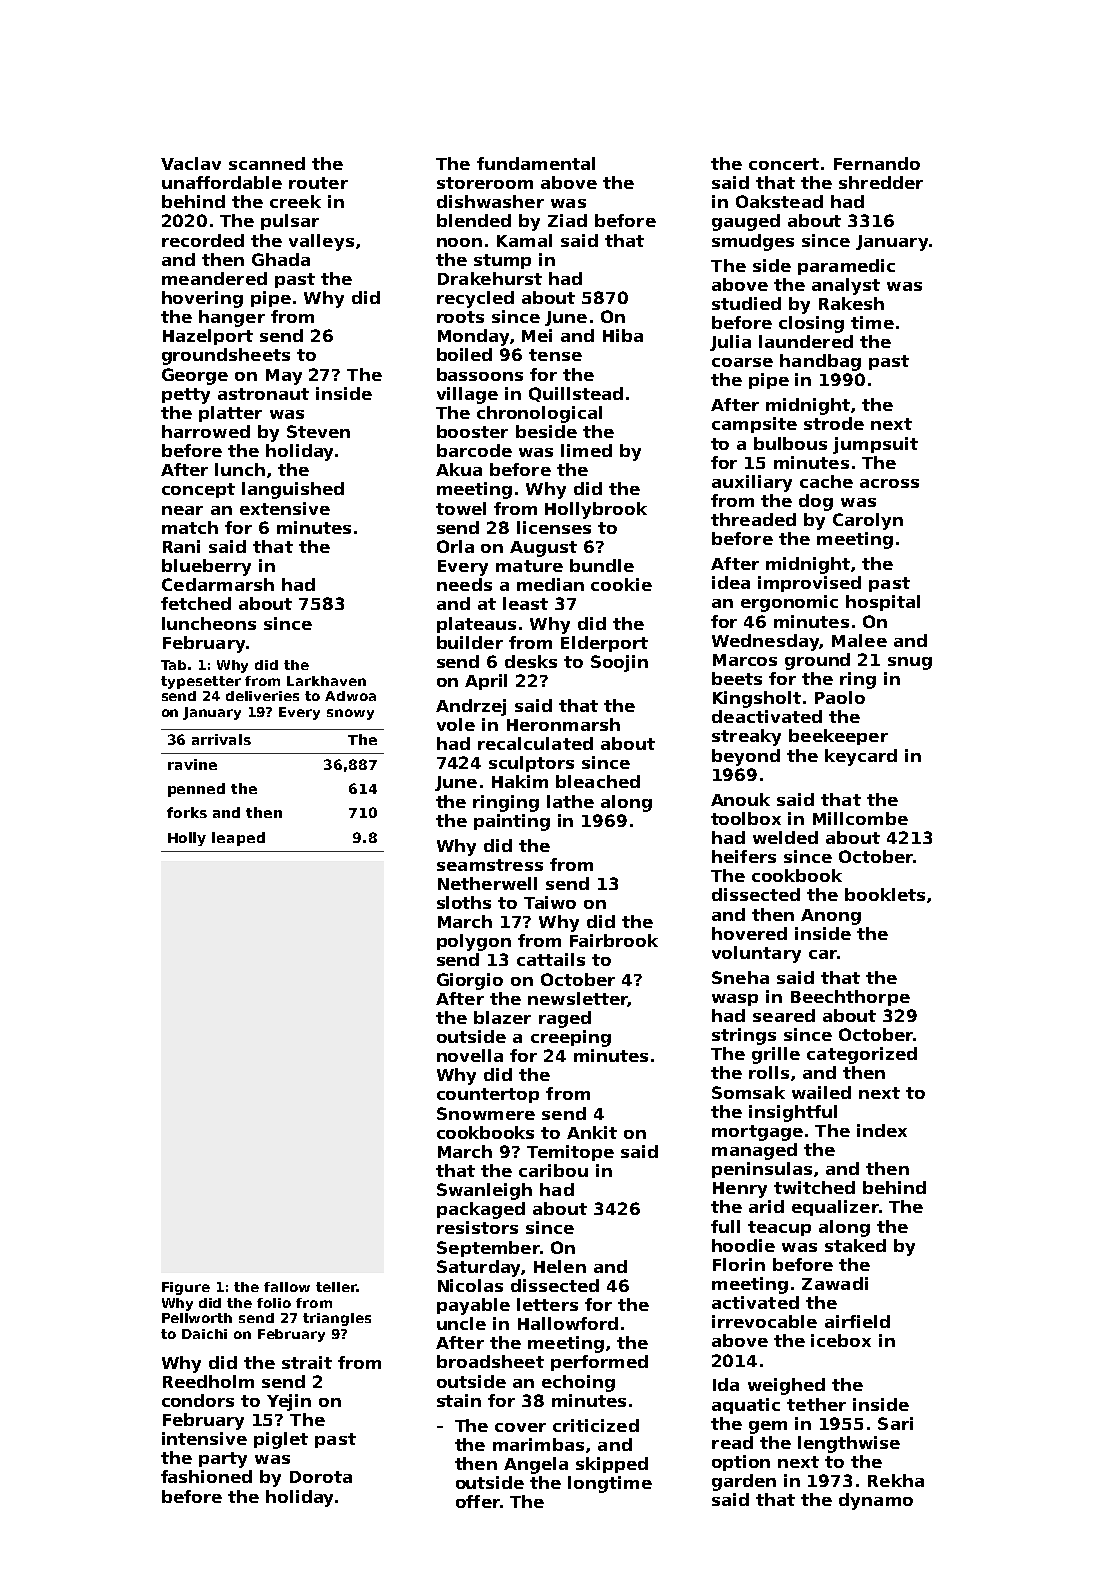 The image size is (1095, 1587). Describe the element at coordinates (321, 1477) in the screenshot. I see `Dorota` at that location.
